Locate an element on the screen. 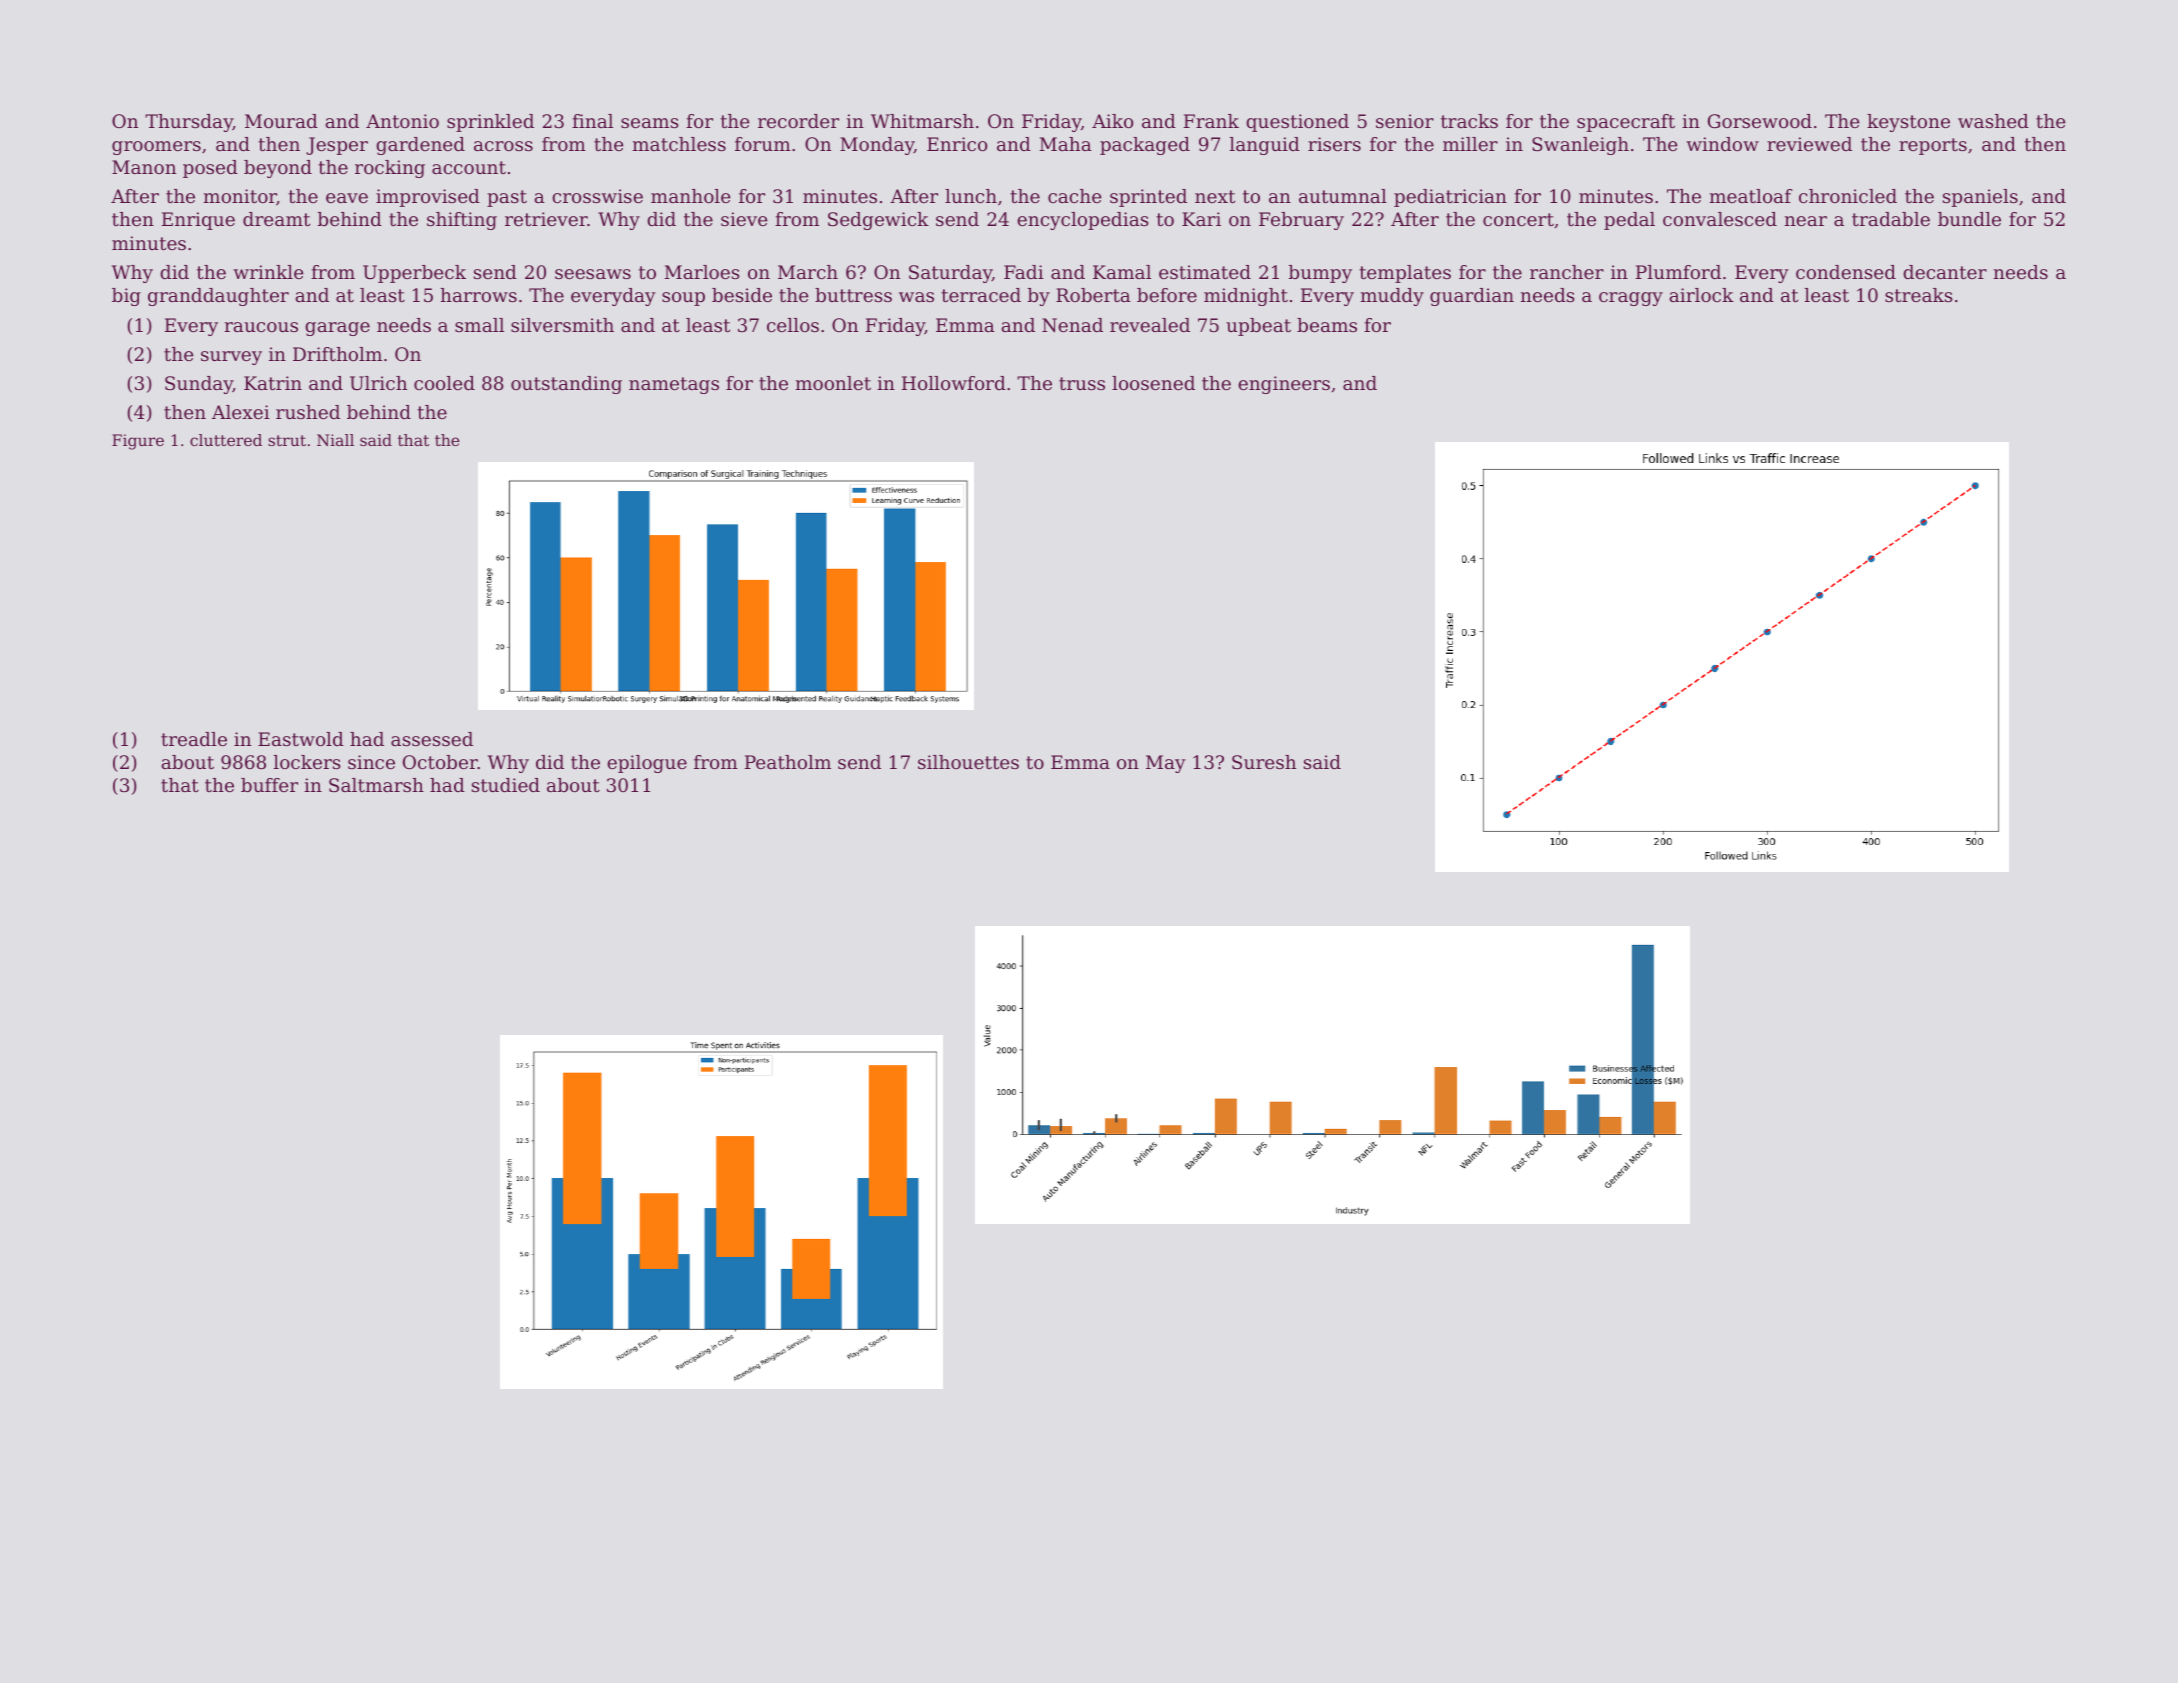  final is located at coordinates (592, 121).
